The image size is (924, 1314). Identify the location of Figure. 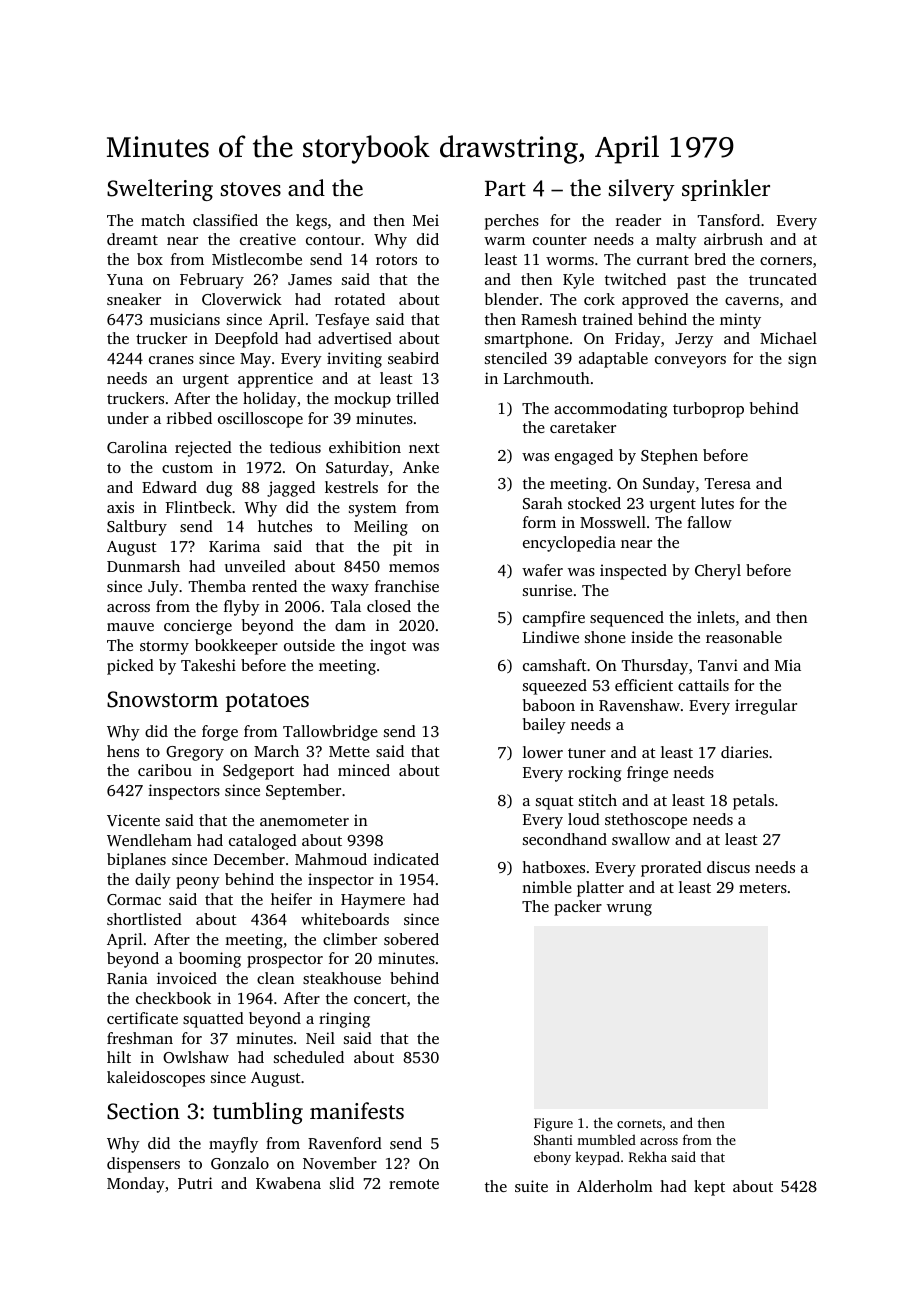
(553, 1124).
